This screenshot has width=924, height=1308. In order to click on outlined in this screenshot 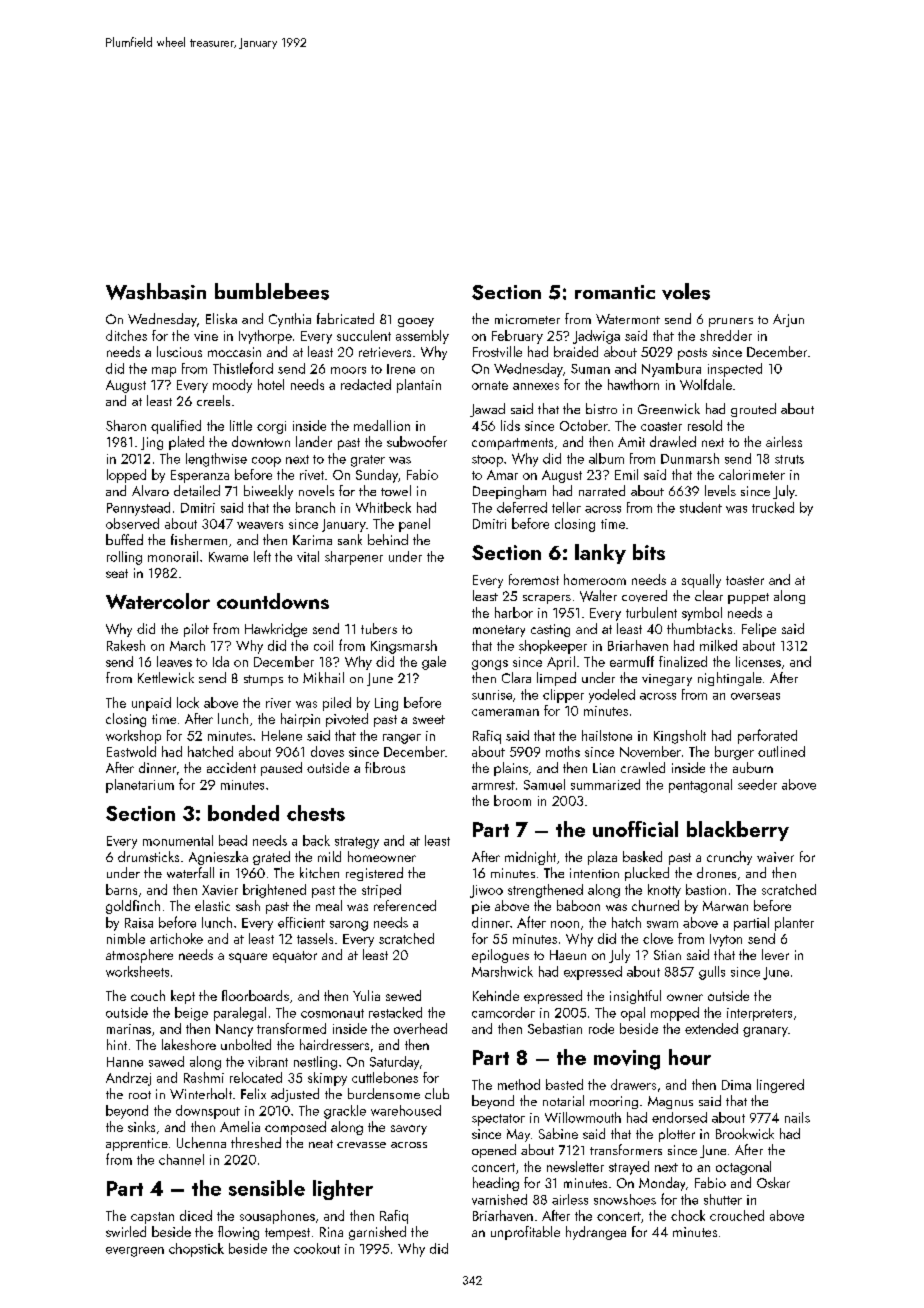, I will do `click(781, 751)`.
